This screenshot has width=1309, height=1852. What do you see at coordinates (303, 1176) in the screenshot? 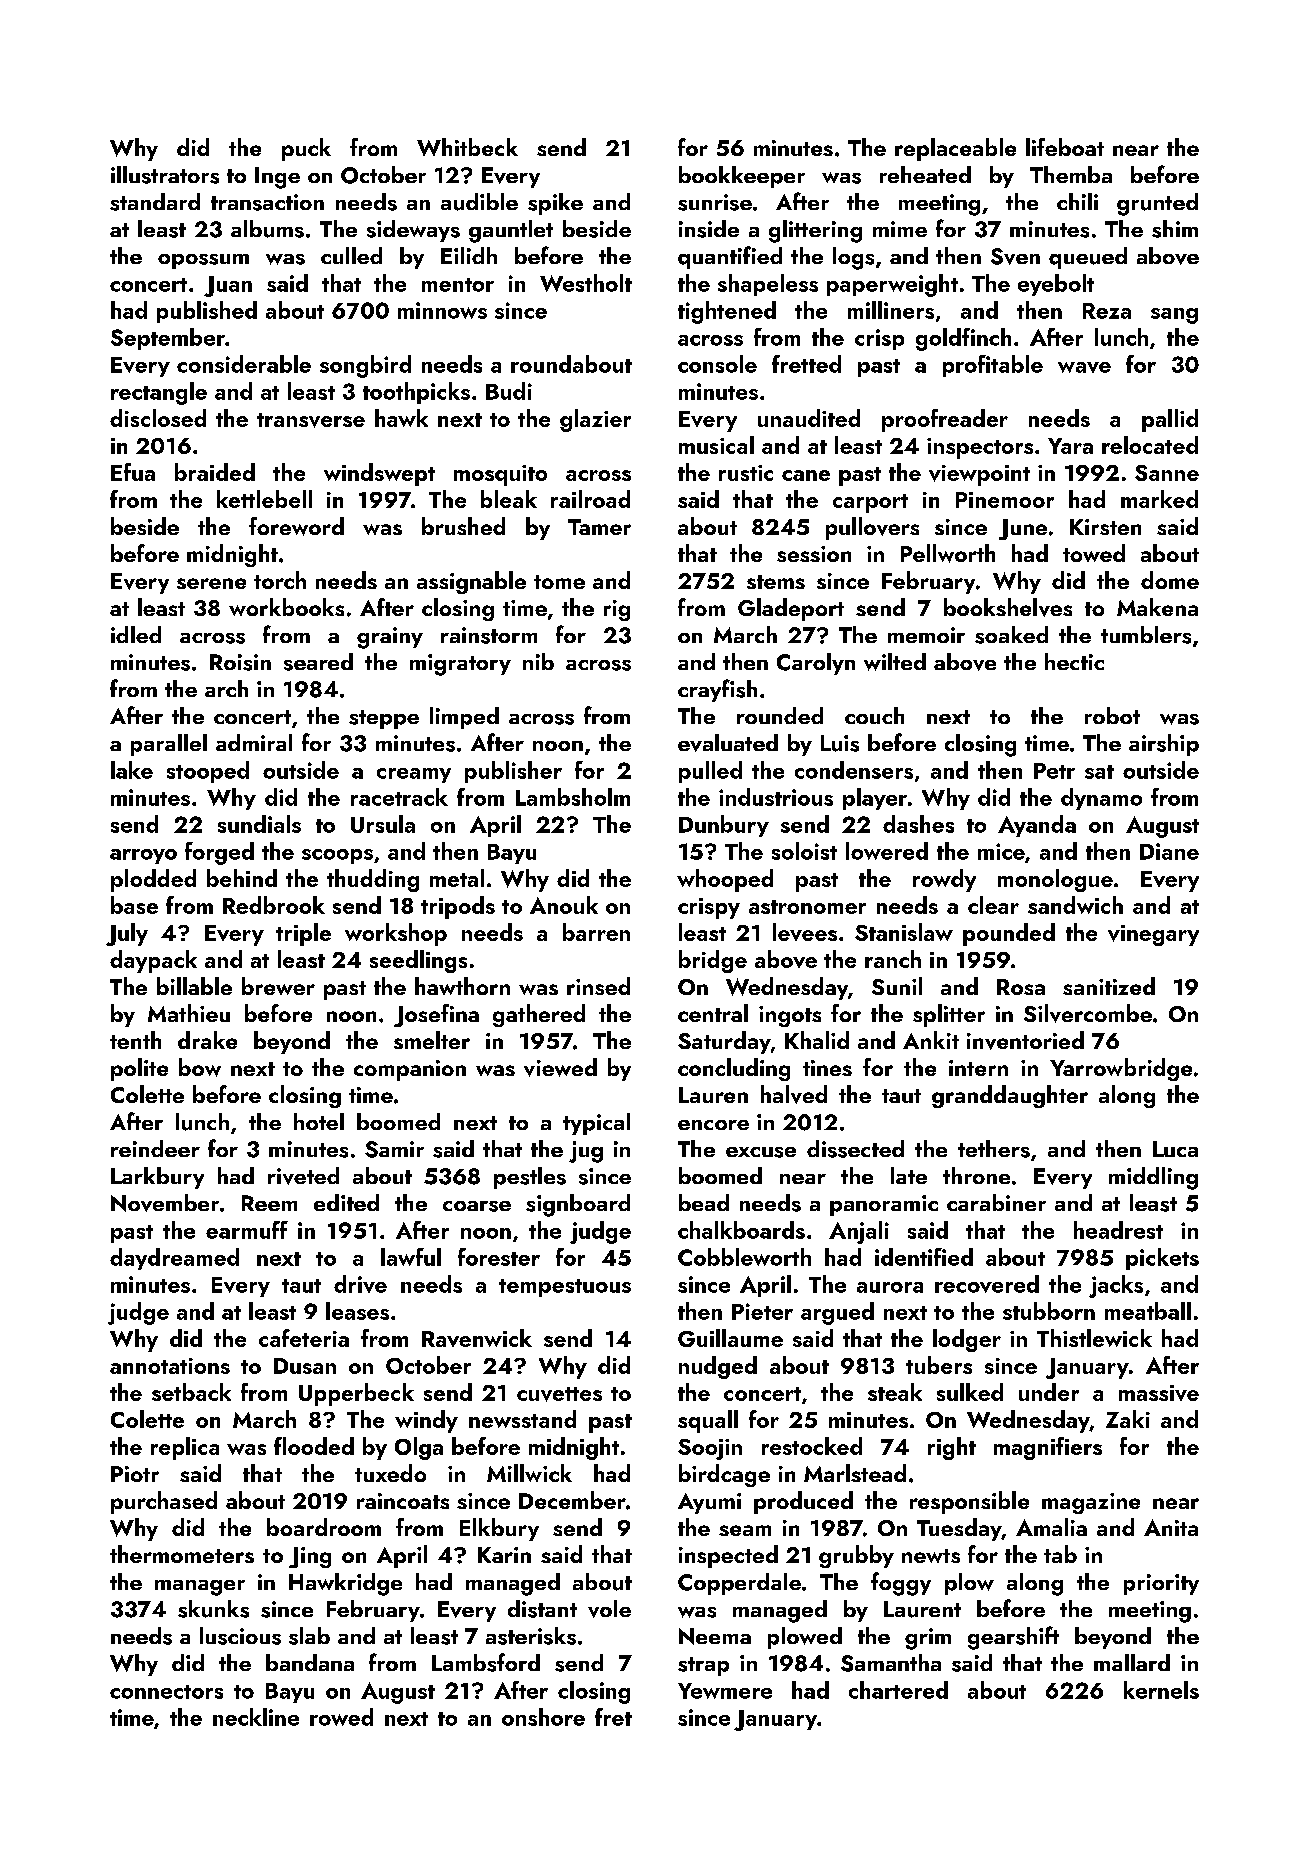
I see `riveted` at bounding box center [303, 1176].
